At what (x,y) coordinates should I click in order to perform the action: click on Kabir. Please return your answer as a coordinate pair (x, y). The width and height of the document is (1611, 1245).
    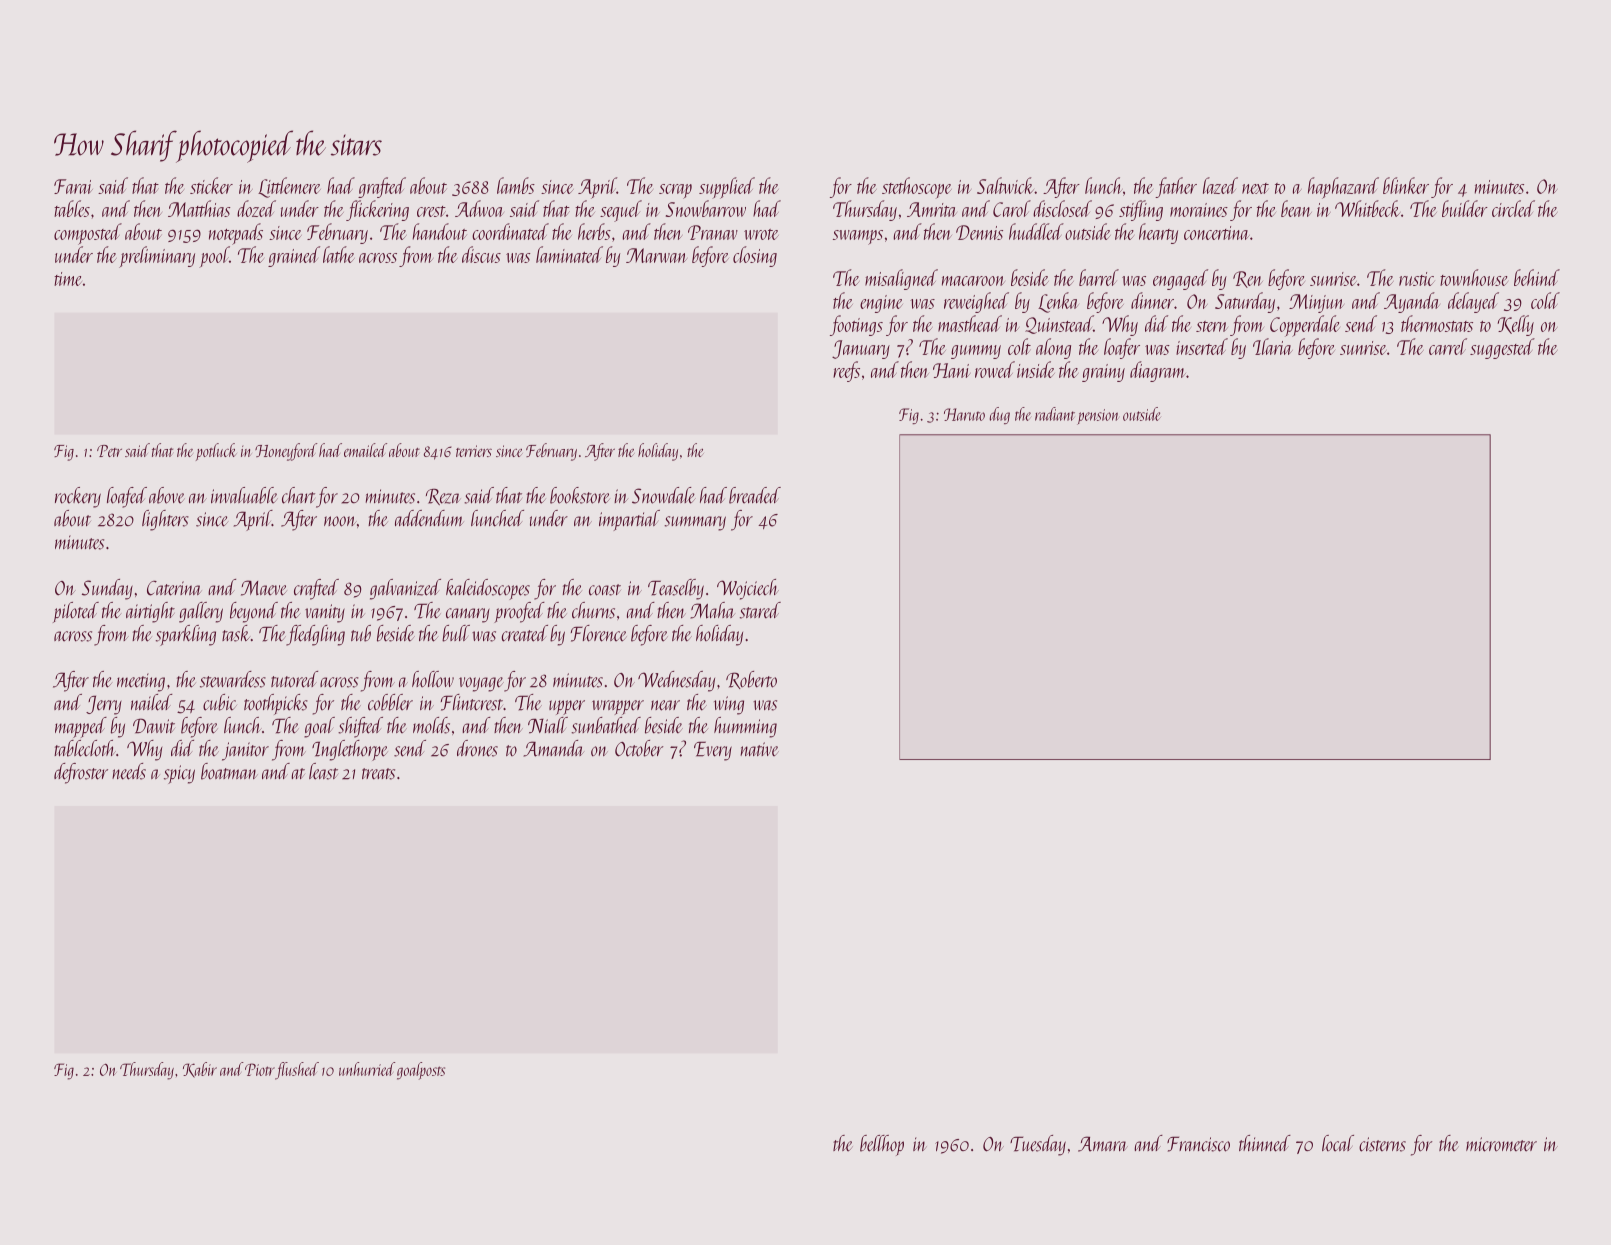
    Looking at the image, I should click on (200, 1070).
